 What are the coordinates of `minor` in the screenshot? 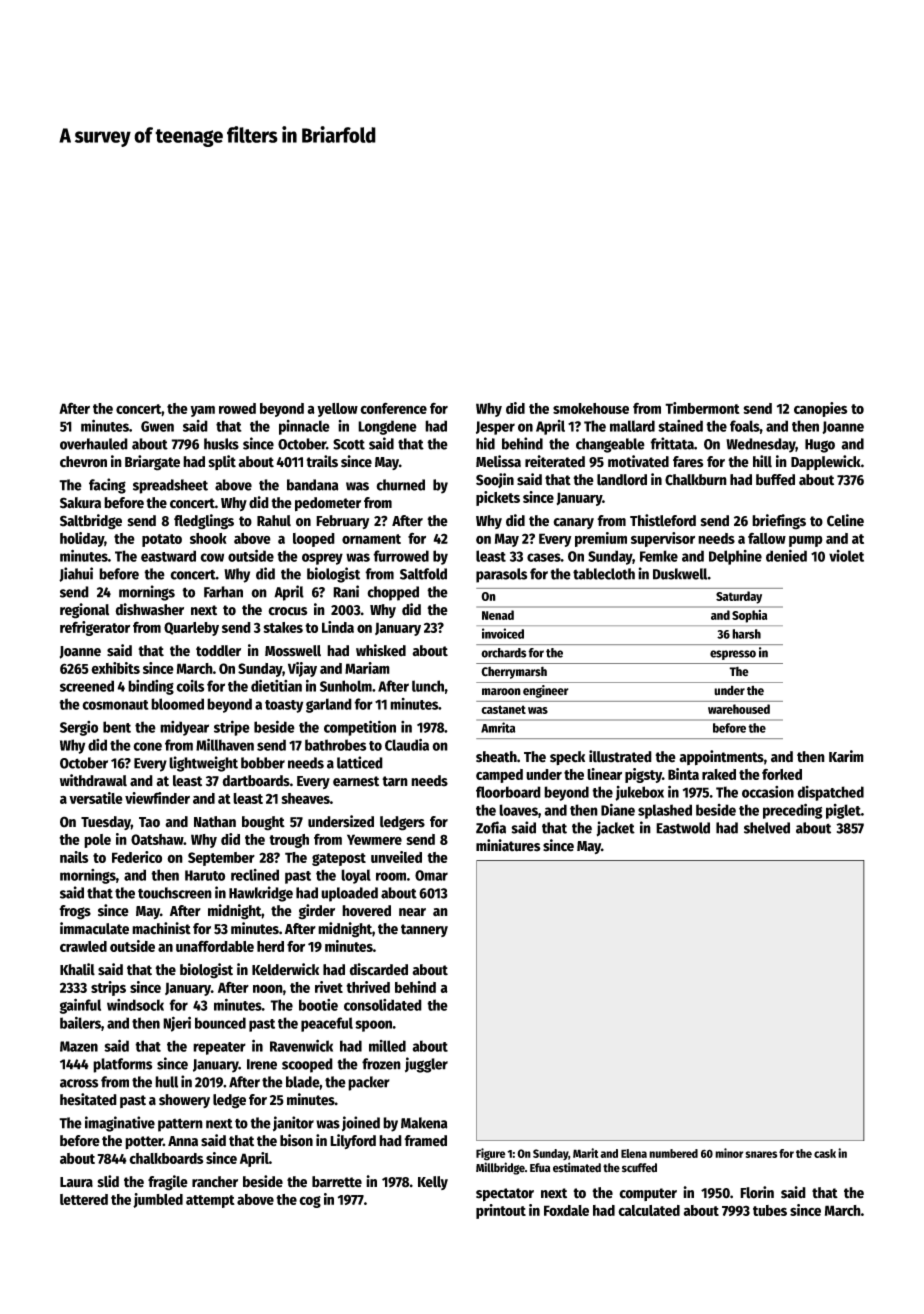 It's located at (729, 1153).
